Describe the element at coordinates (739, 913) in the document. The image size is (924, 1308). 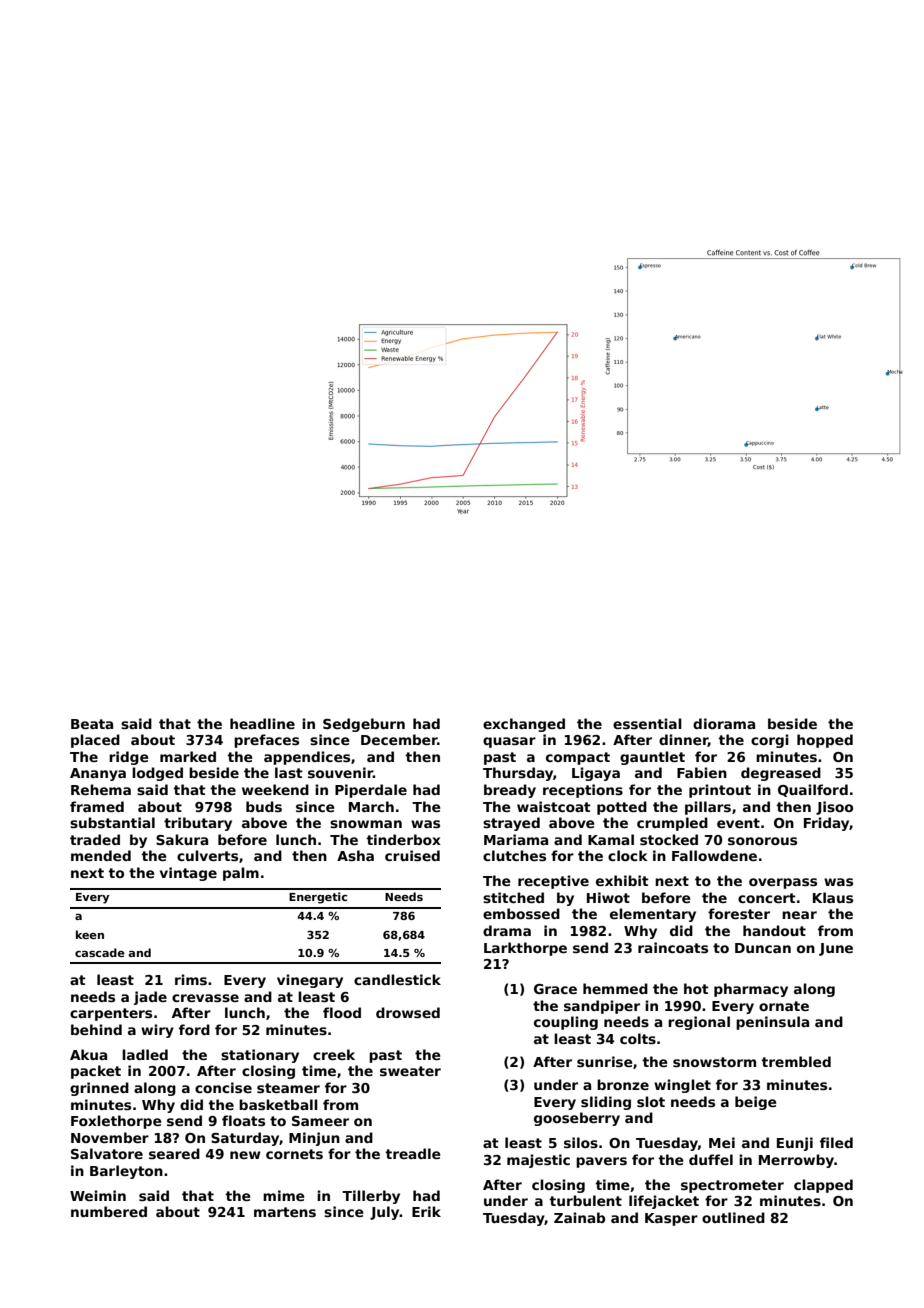
I see `forester` at that location.
